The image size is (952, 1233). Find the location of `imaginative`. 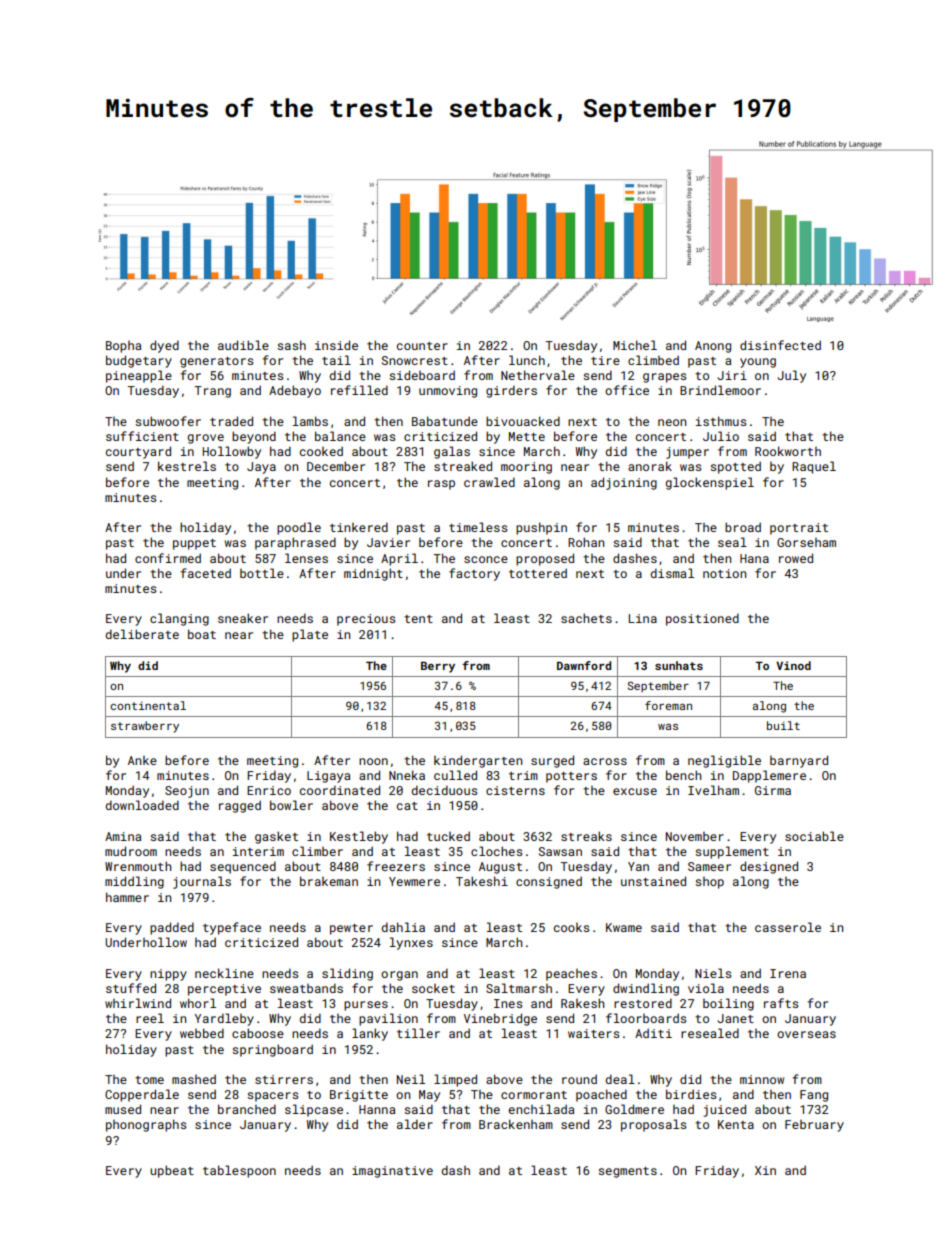

imaginative is located at coordinates (392, 1172).
